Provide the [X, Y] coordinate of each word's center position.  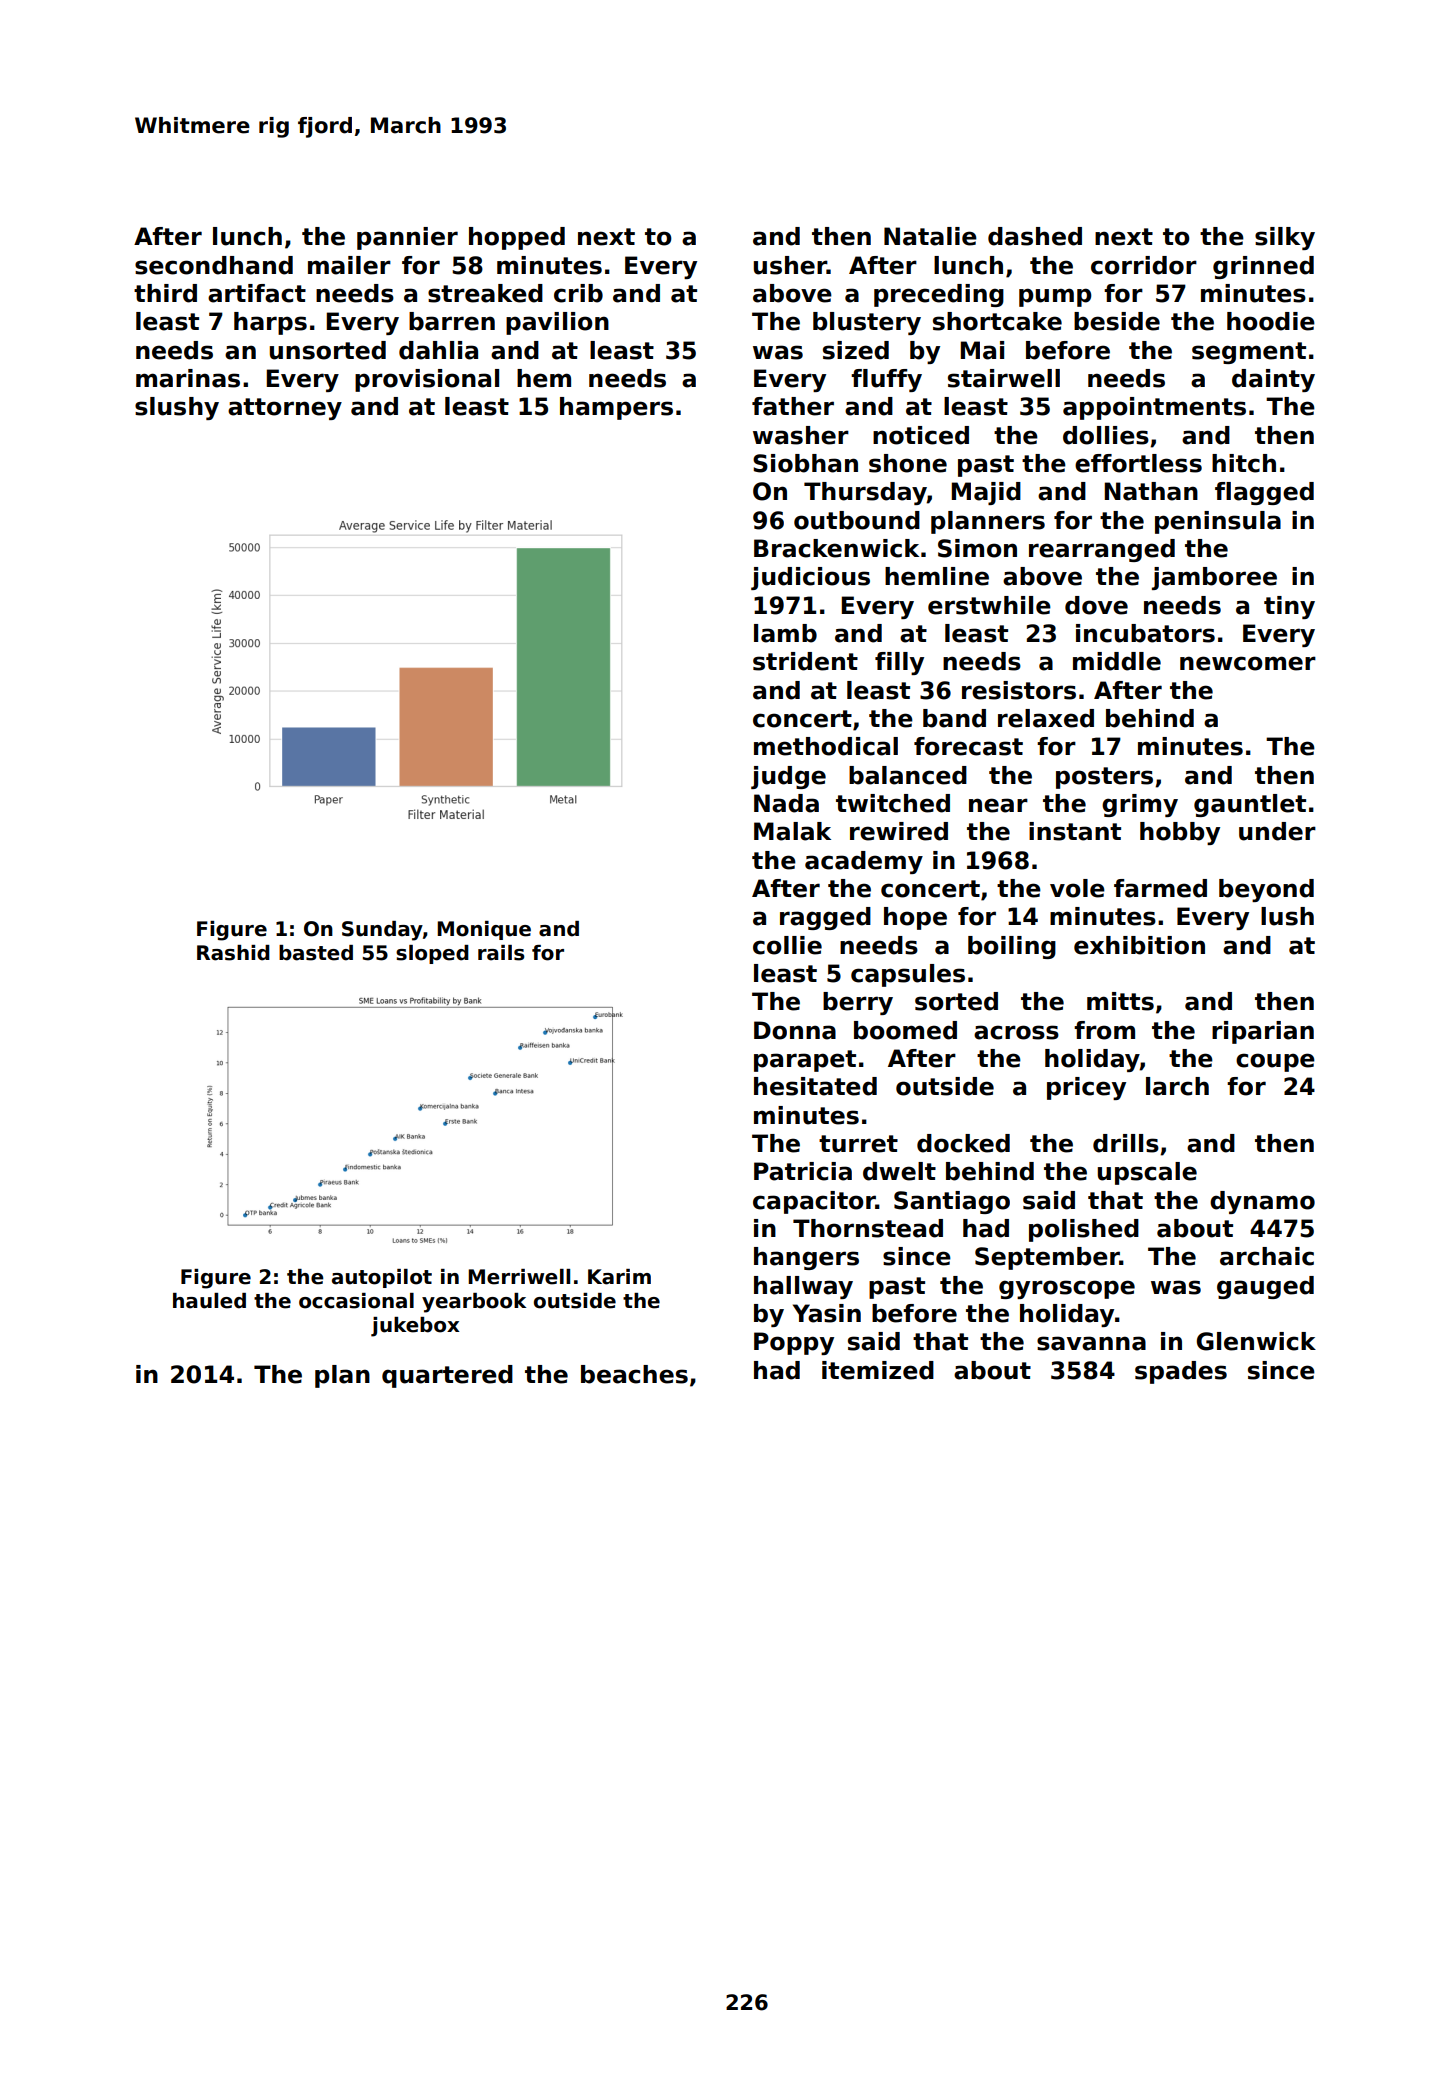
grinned [1263, 267]
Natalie [930, 236]
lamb [785, 633]
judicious [810, 578]
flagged [1264, 493]
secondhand [214, 265]
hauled [209, 1301]
